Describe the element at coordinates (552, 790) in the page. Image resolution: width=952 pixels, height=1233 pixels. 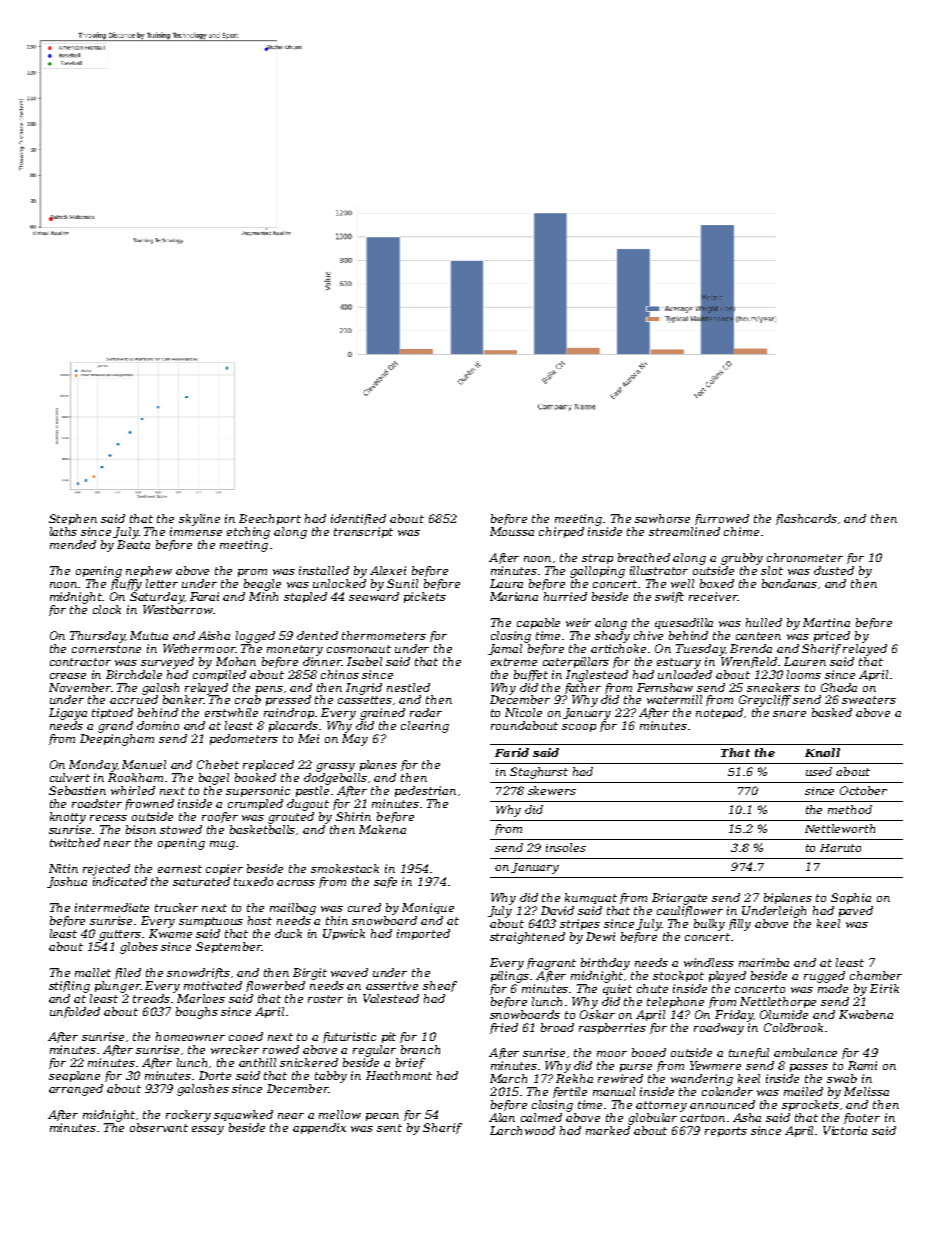
I see `skewers` at that location.
